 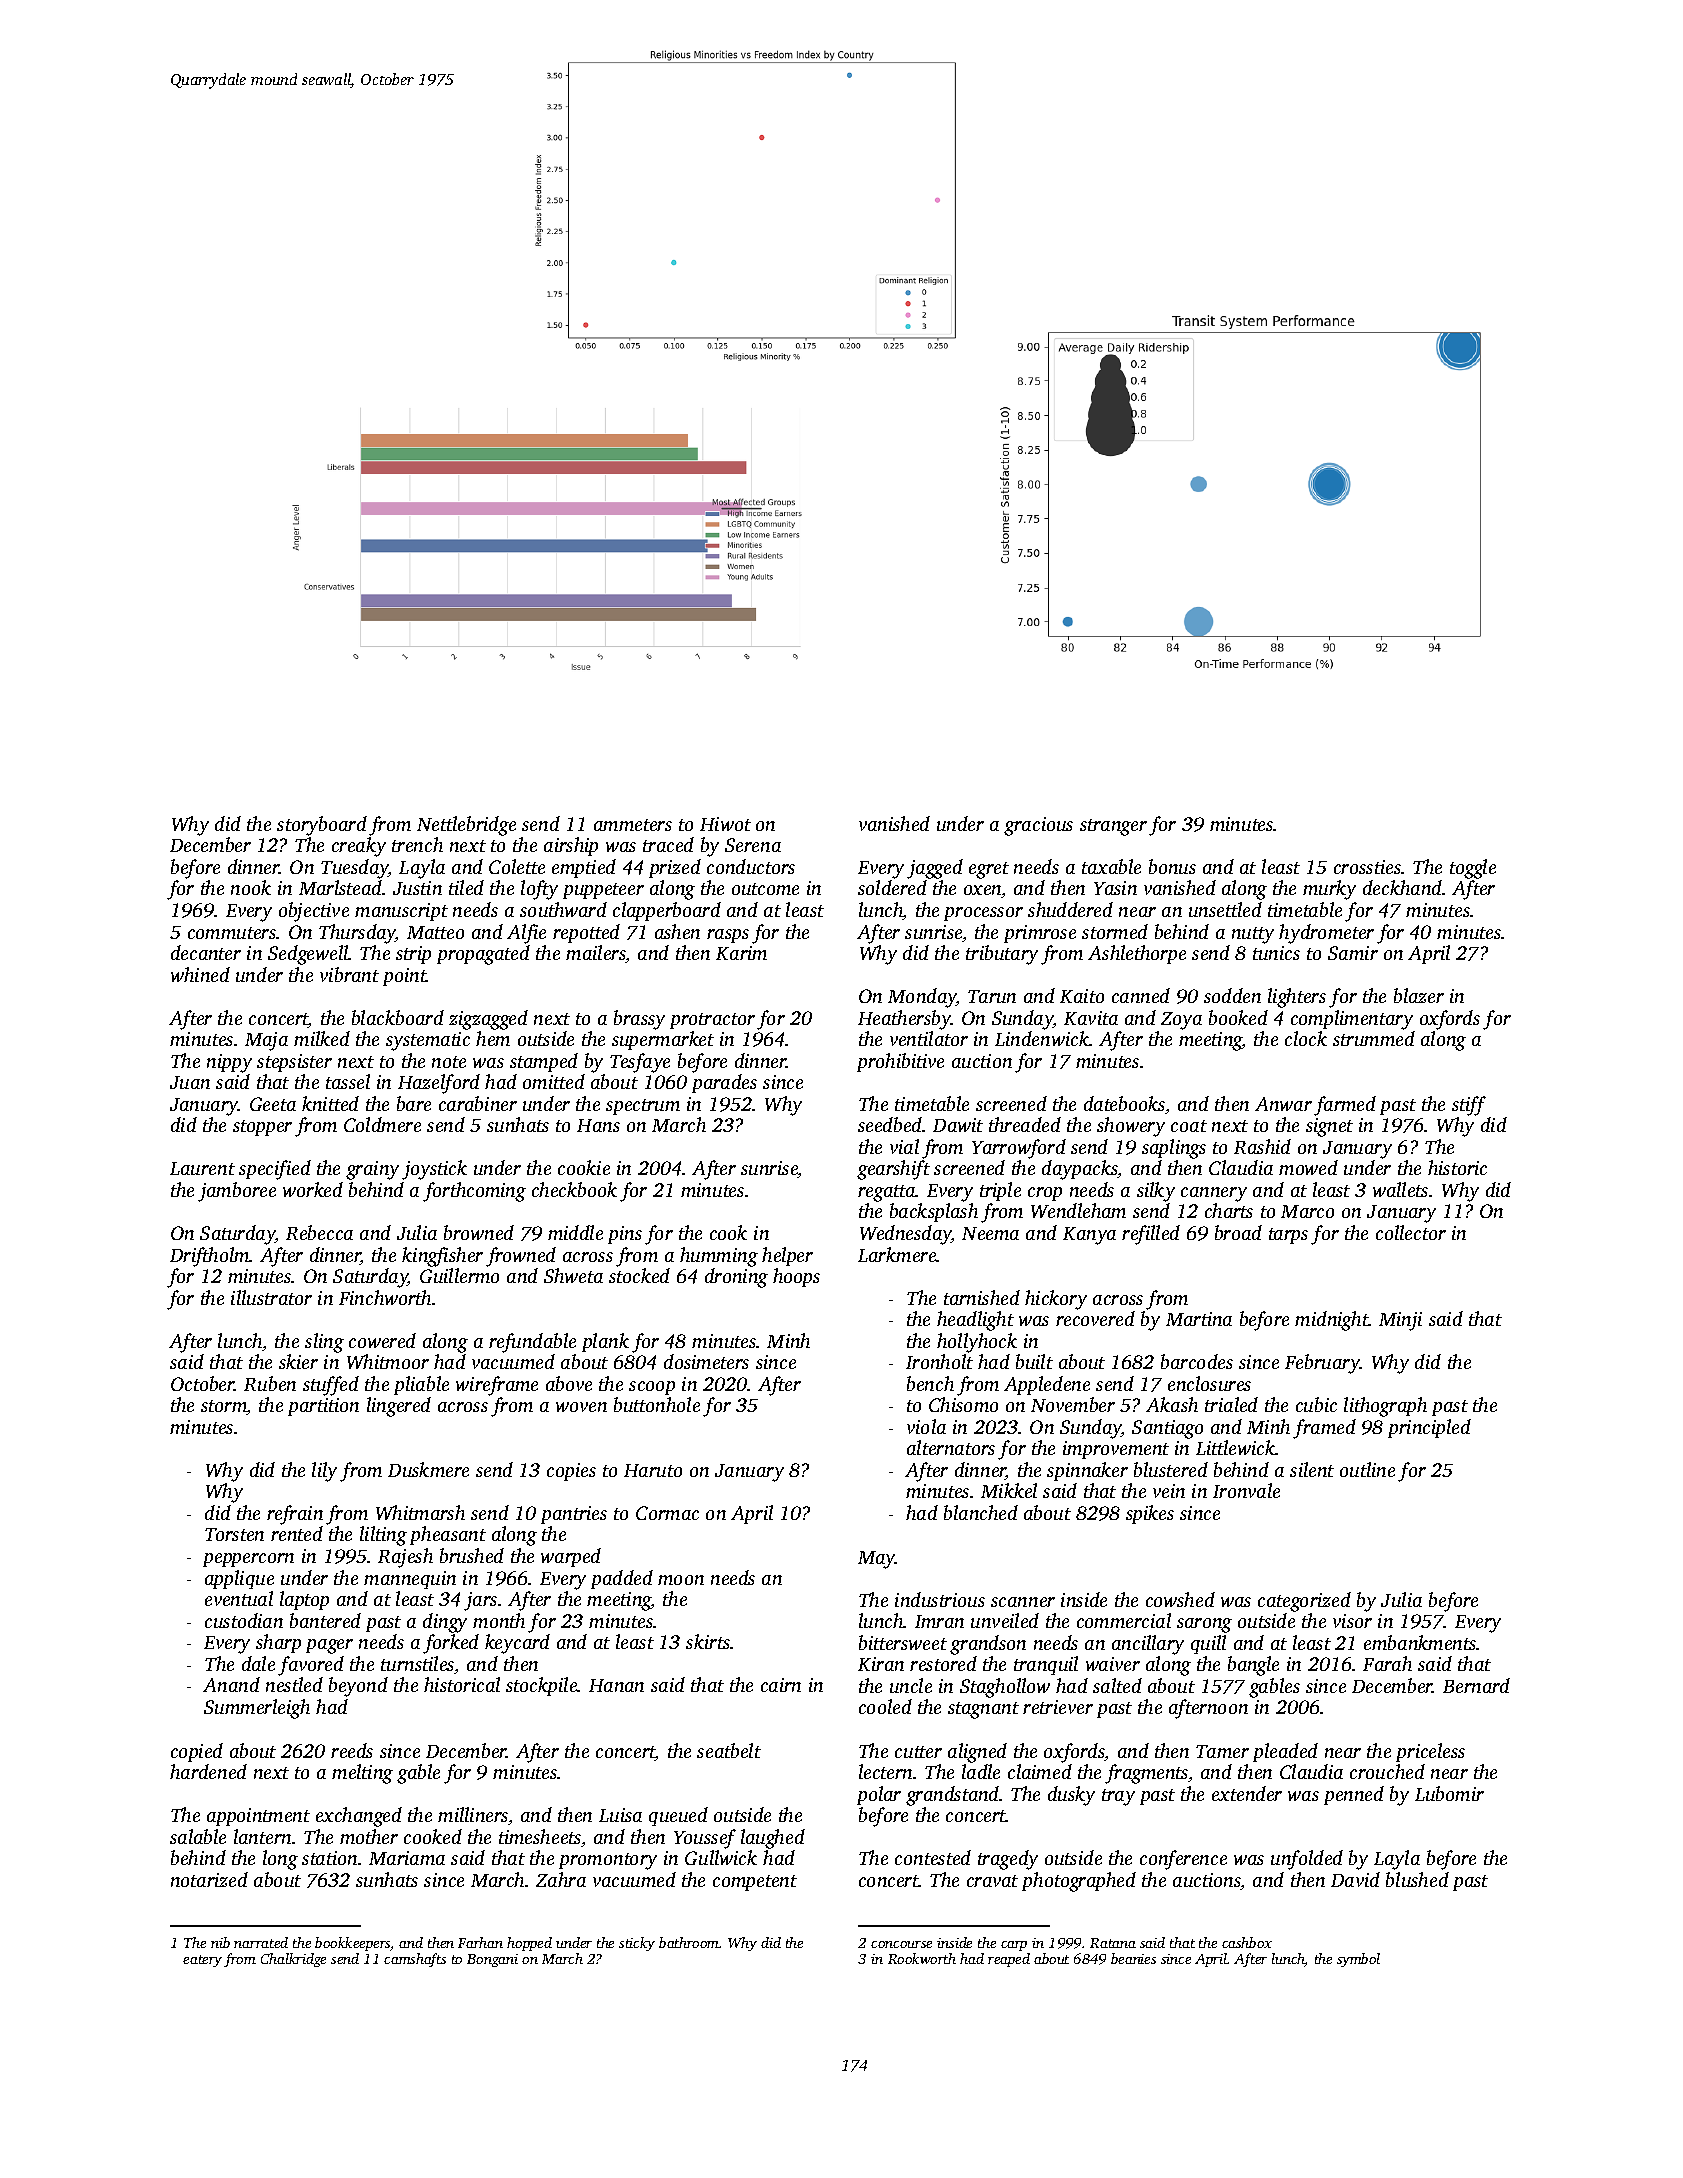 What do you see at coordinates (1285, 1752) in the screenshot?
I see `pleaded` at bounding box center [1285, 1752].
